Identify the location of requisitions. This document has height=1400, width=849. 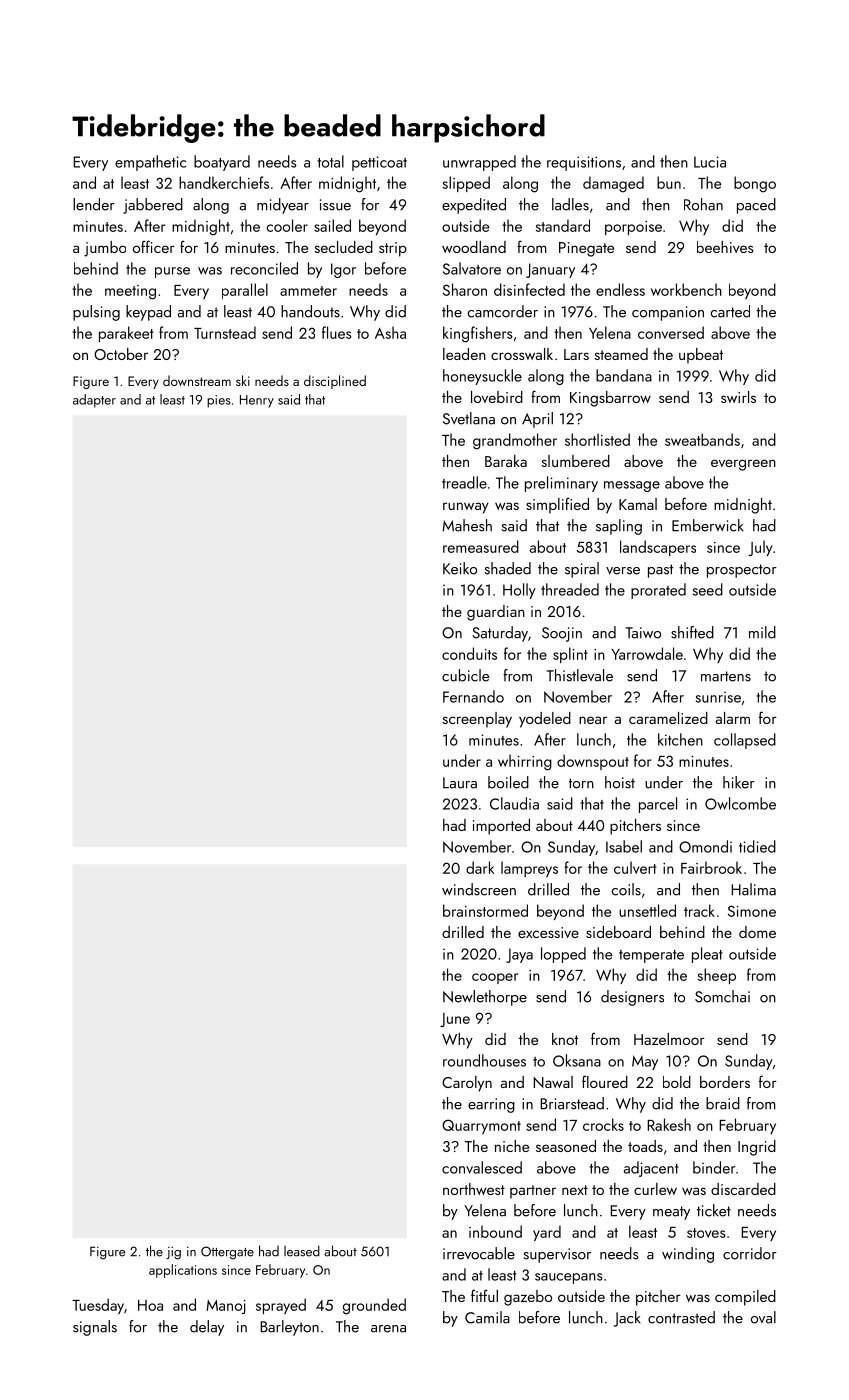
(584, 163).
